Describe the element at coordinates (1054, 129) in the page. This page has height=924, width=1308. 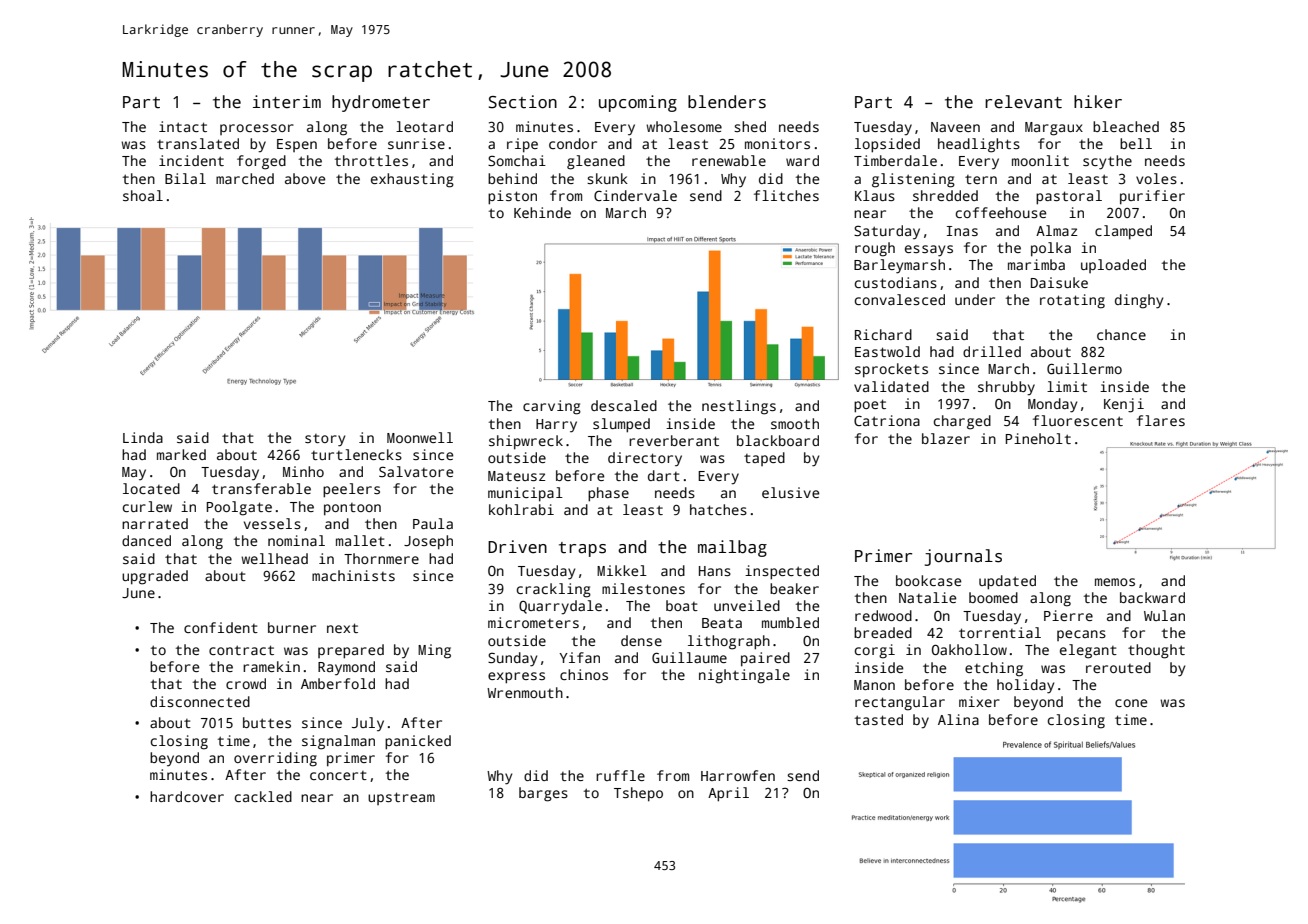
I see `Margaux` at that location.
